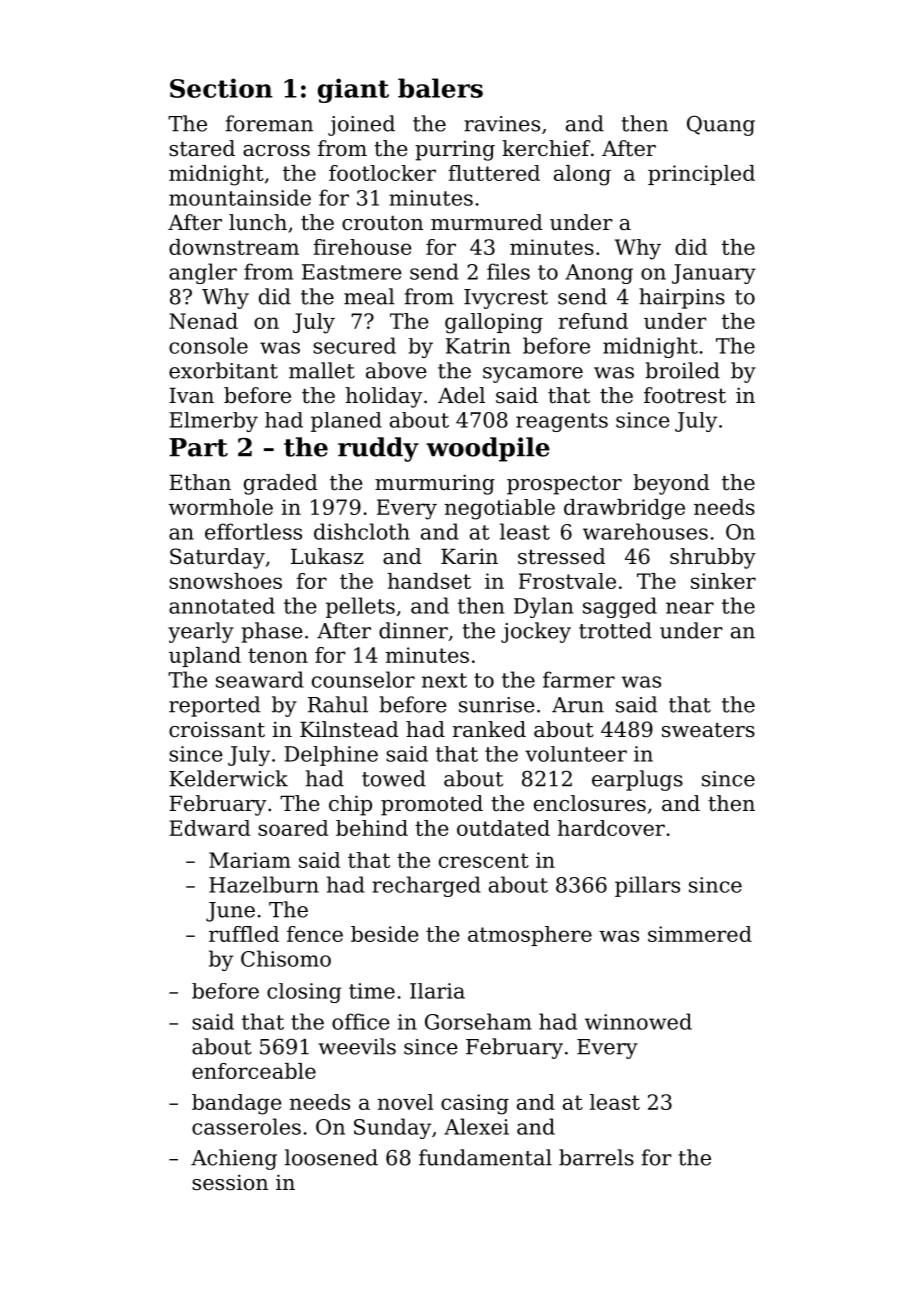 This screenshot has height=1311, width=924. What do you see at coordinates (530, 936) in the screenshot?
I see `atmosphere` at bounding box center [530, 936].
